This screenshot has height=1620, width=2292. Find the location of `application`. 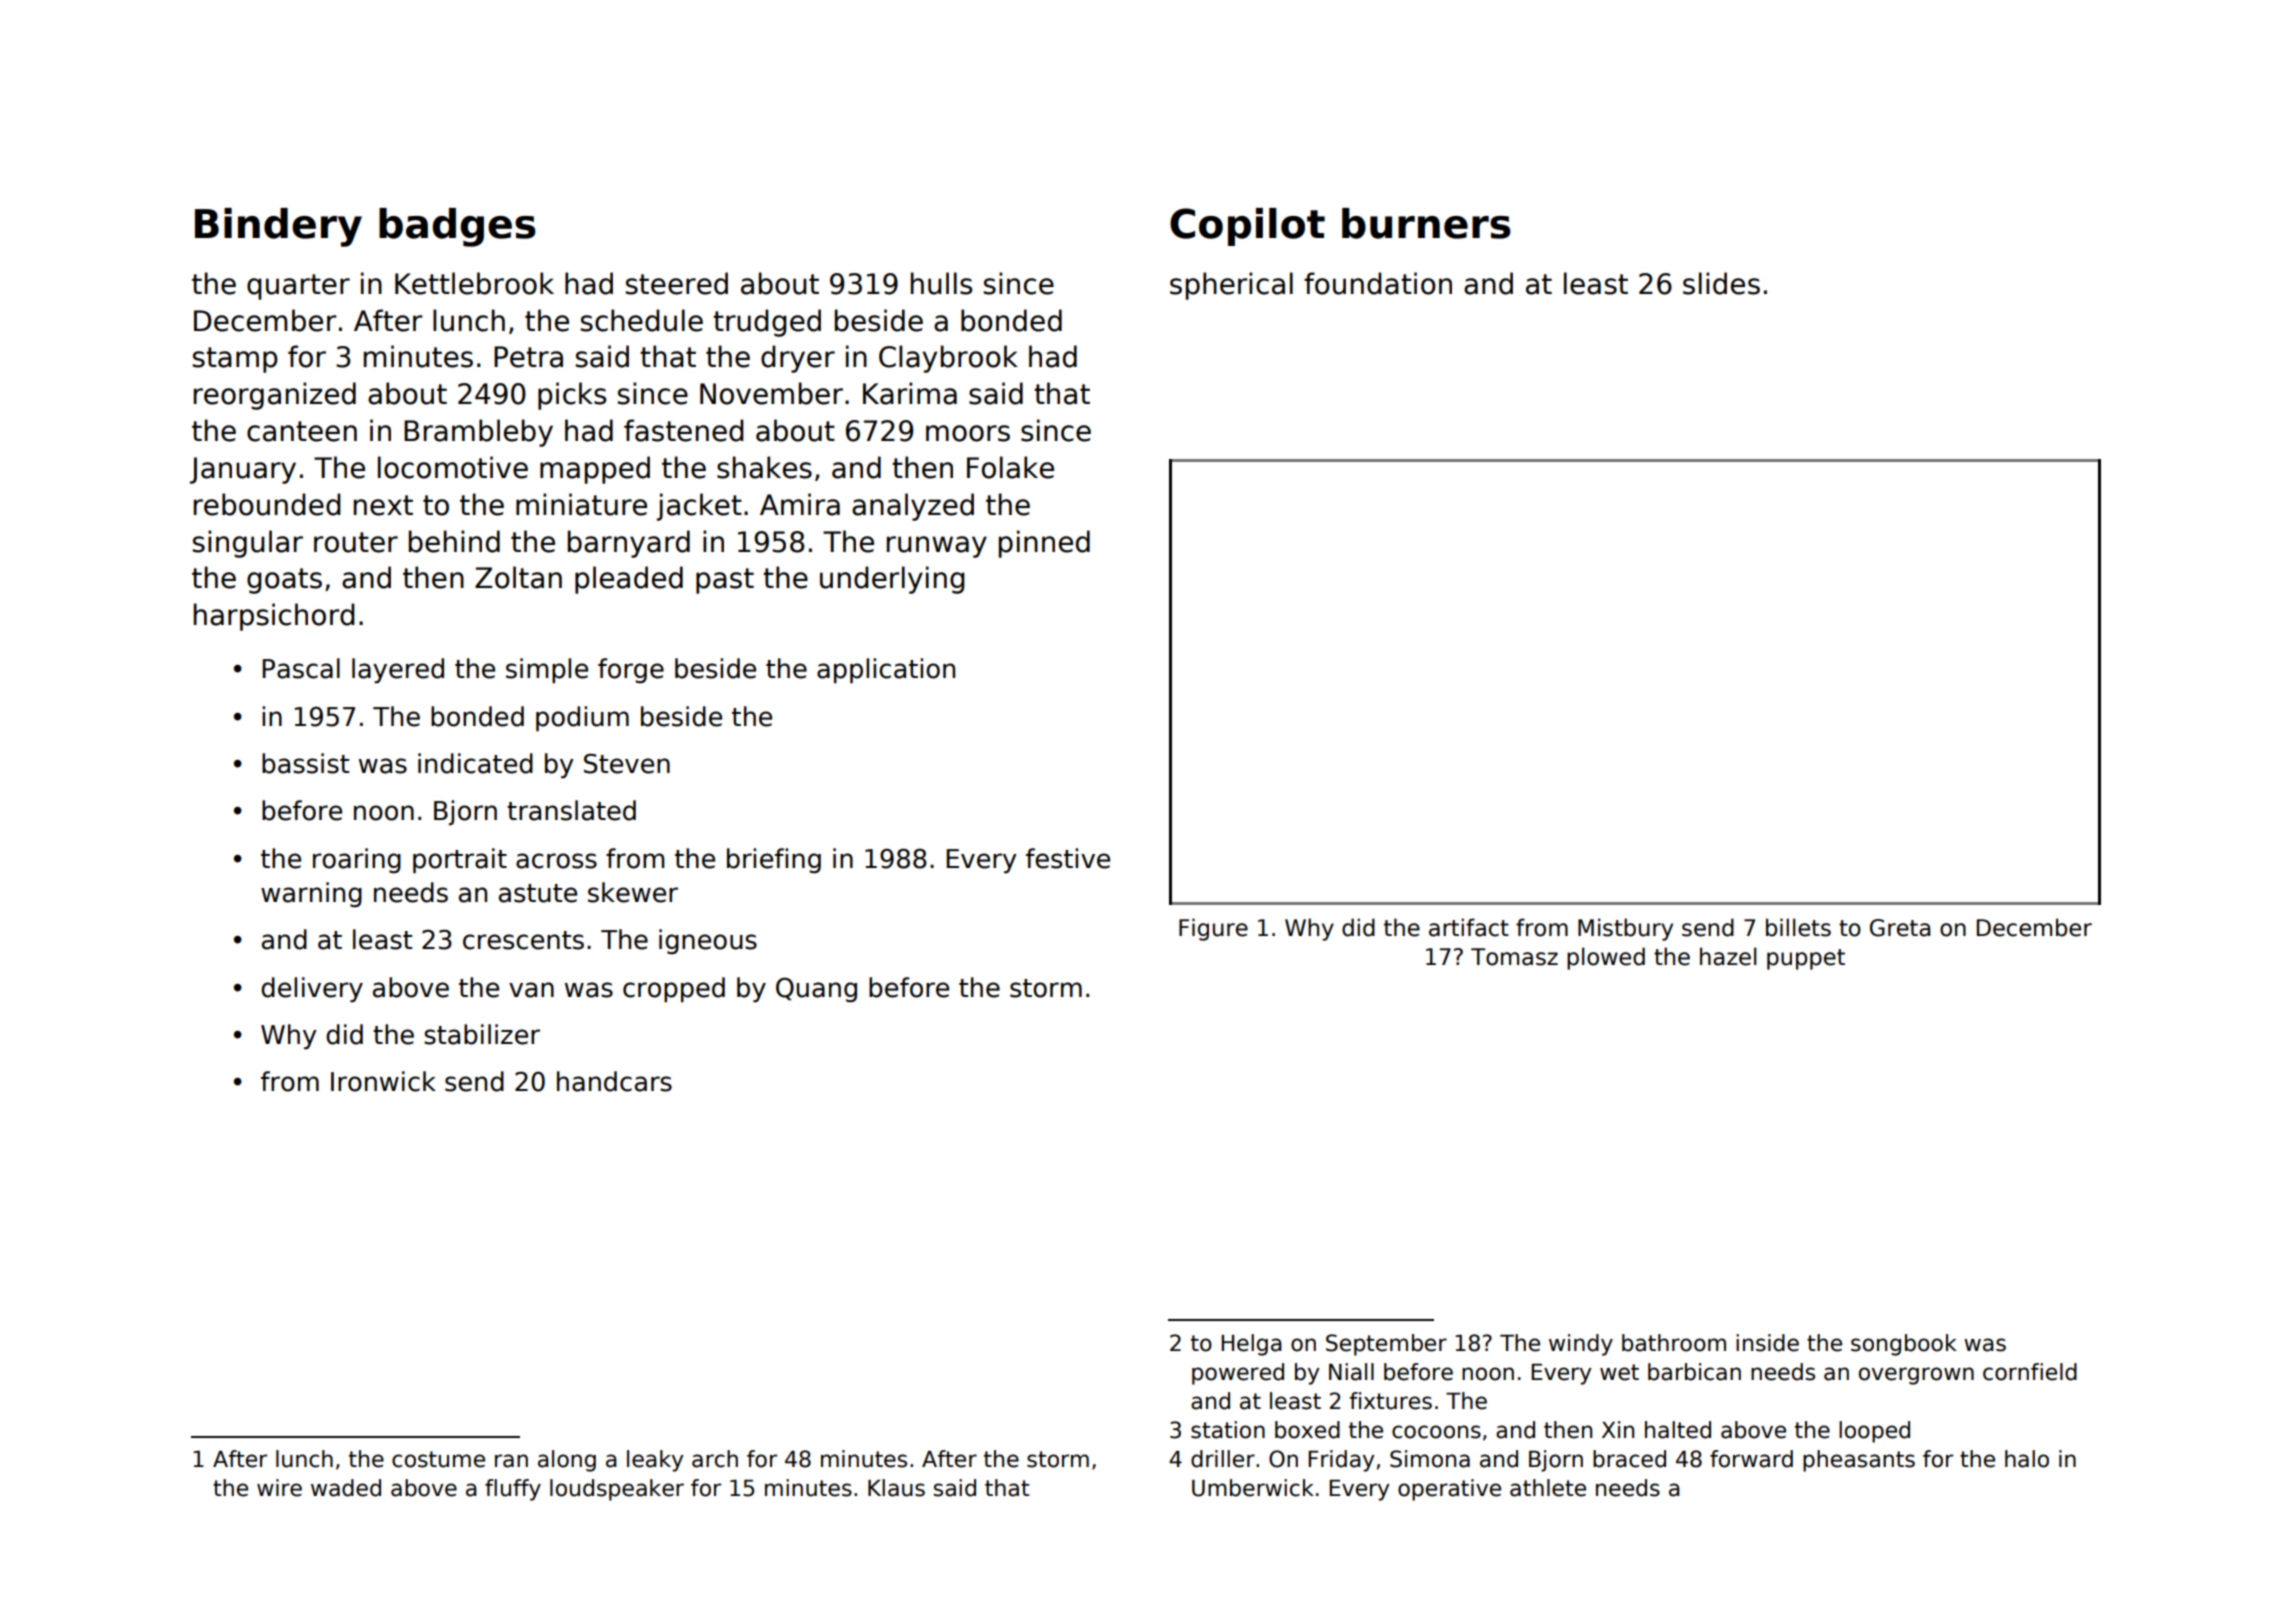

application is located at coordinates (886, 671).
